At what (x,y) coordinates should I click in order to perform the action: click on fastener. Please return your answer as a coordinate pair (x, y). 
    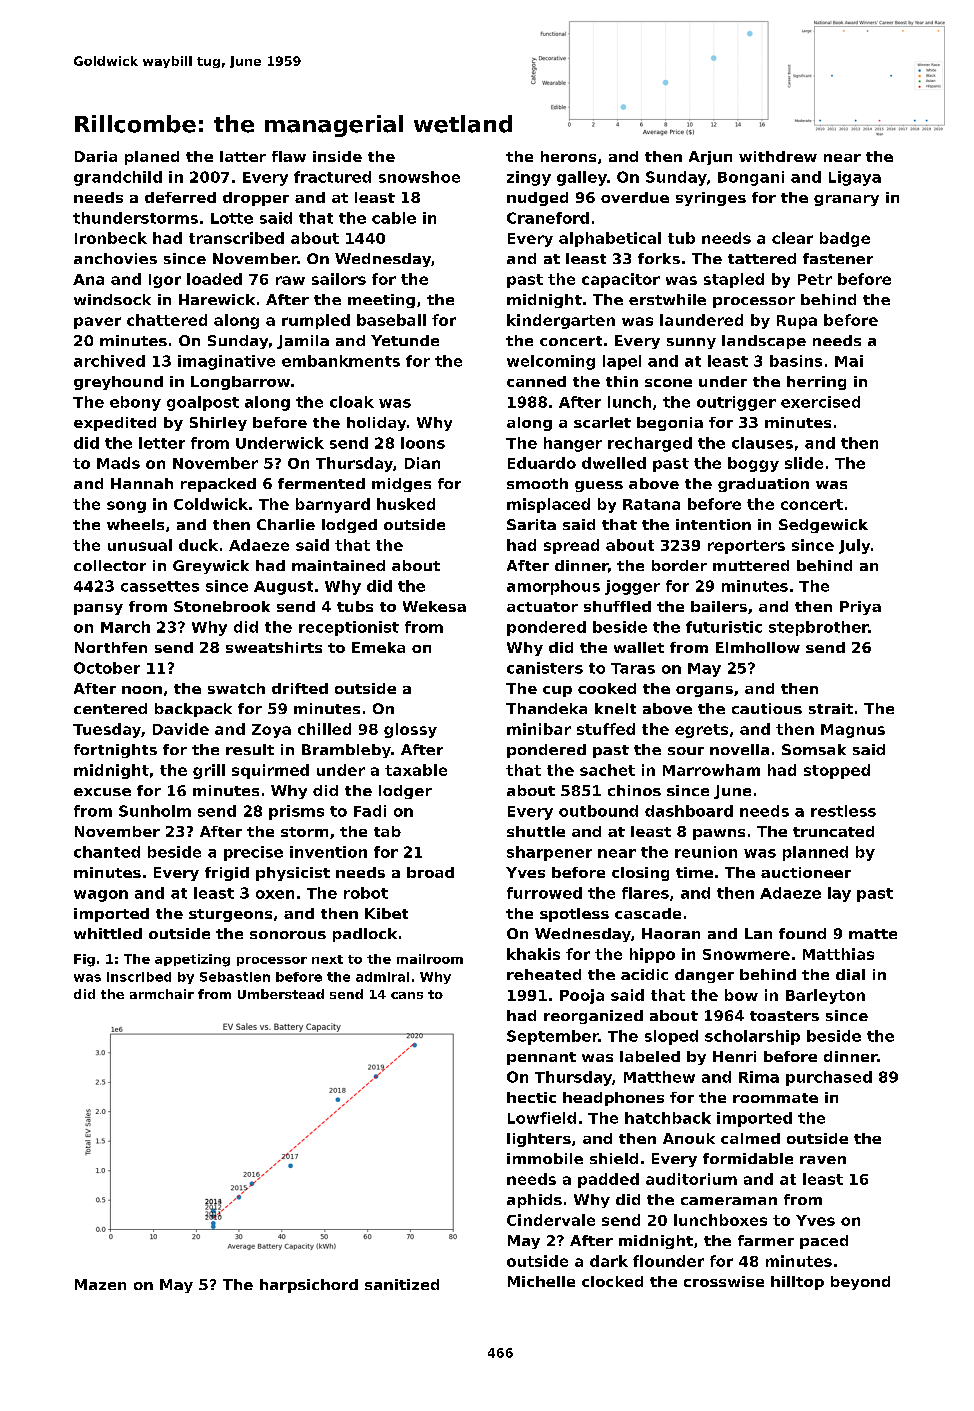
    Looking at the image, I should click on (838, 258).
